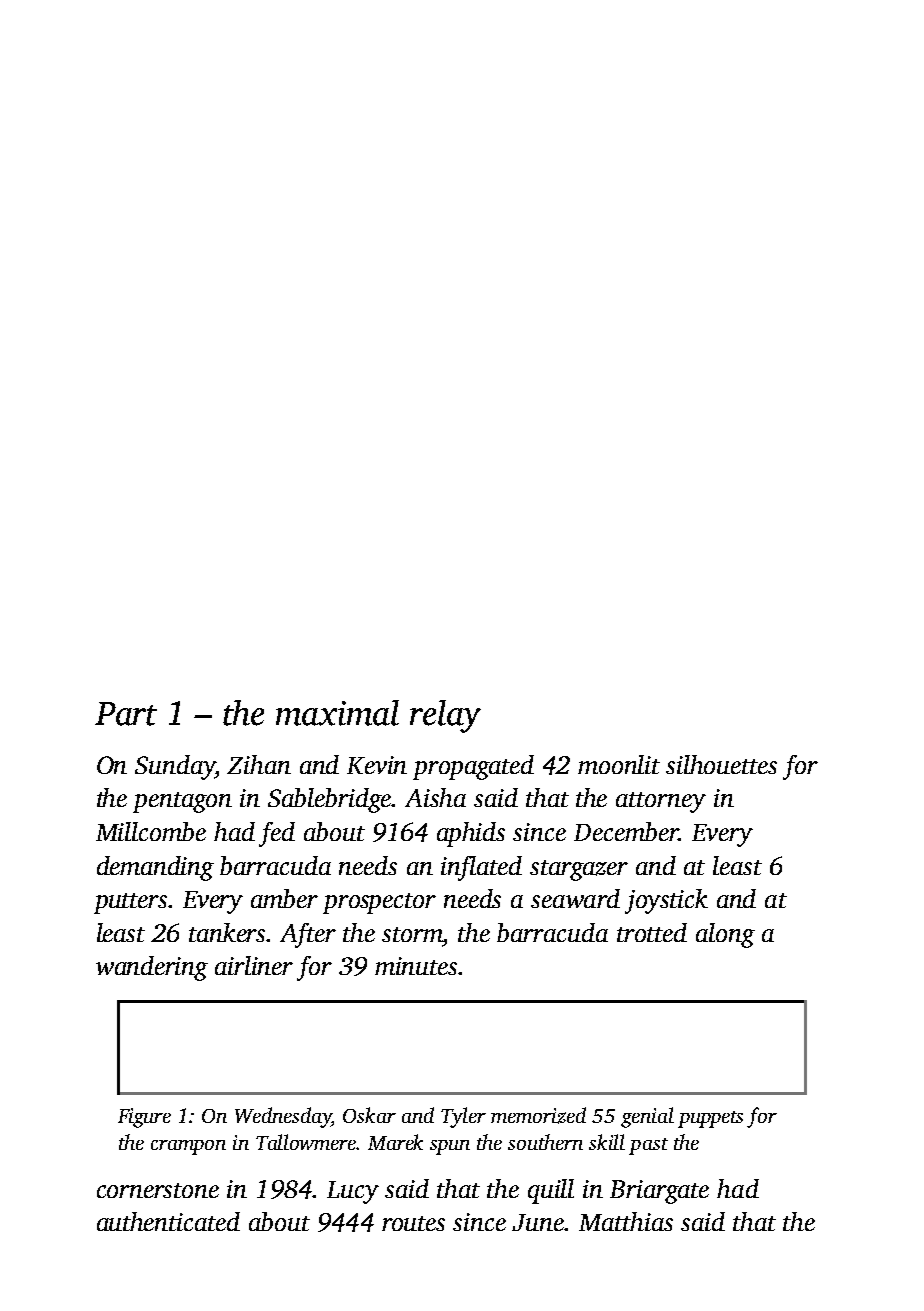 Image resolution: width=924 pixels, height=1311 pixels. I want to click on Zihan, so click(259, 764).
